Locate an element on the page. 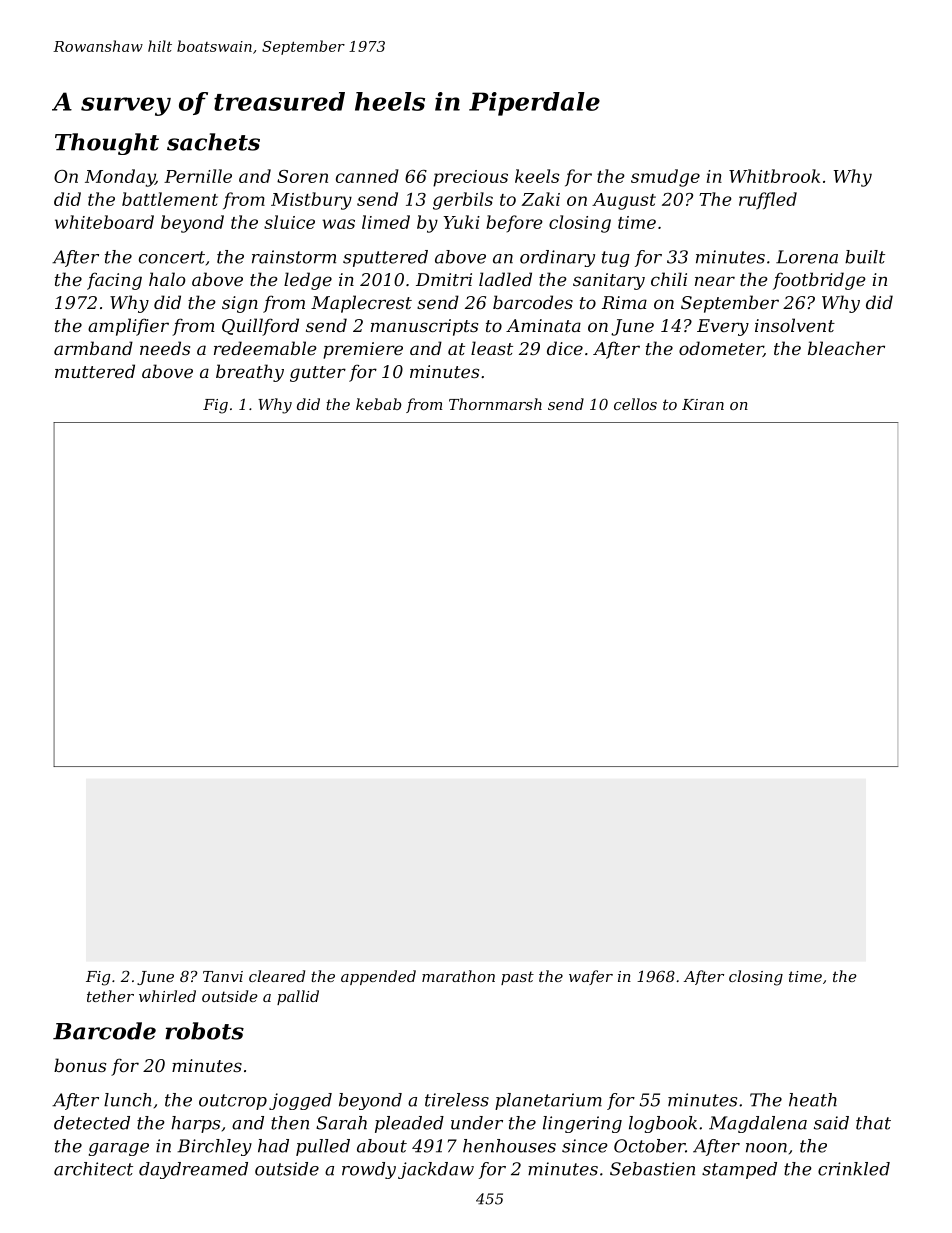 Image resolution: width=952 pixels, height=1233 pixels. cellos is located at coordinates (635, 404).
